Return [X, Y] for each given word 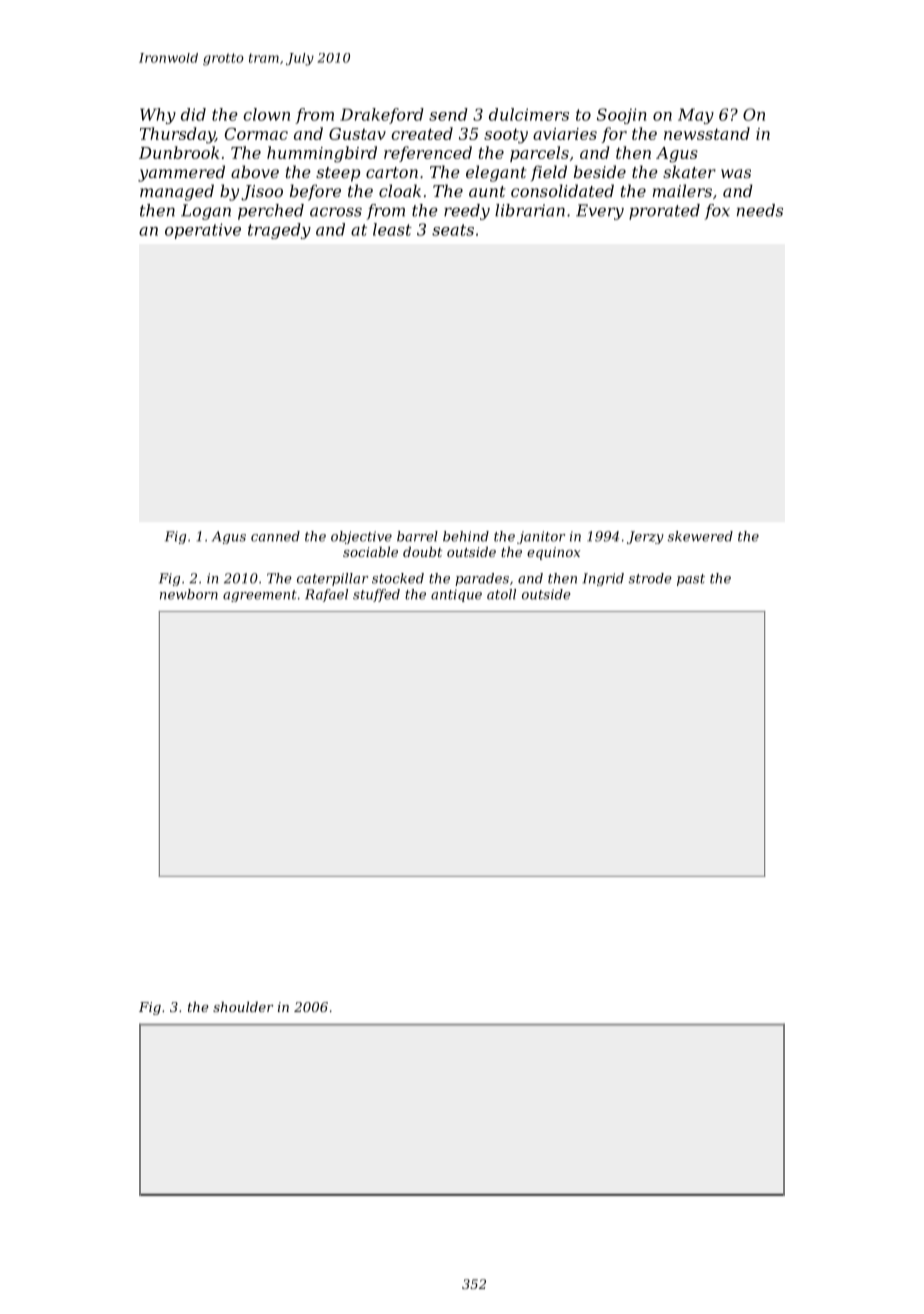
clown [266, 114]
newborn [189, 594]
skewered [700, 536]
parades [482, 579]
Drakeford [382, 116]
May [696, 116]
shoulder [243, 1007]
